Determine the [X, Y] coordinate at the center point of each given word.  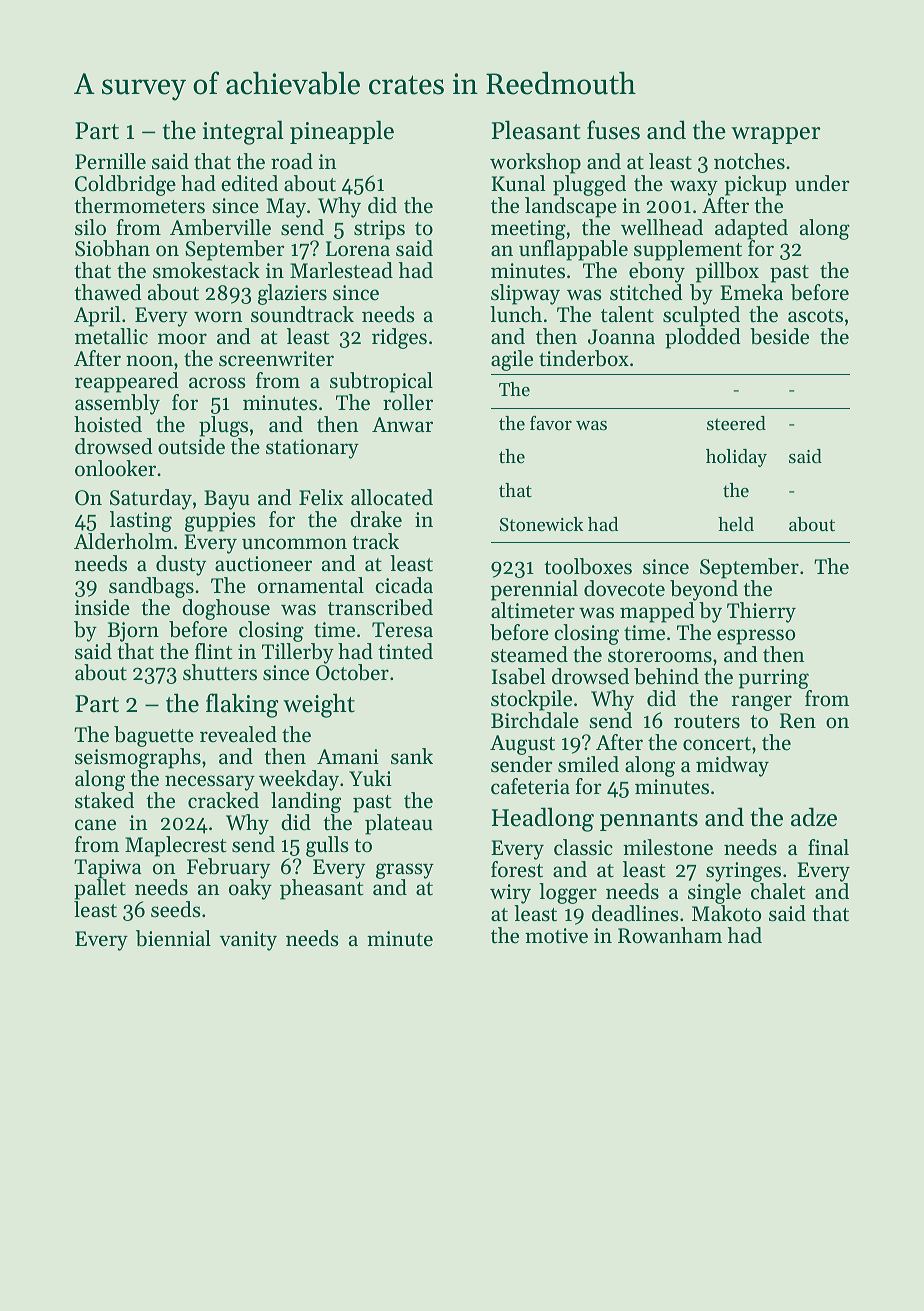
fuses [613, 130]
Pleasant [536, 130]
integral [243, 132]
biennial [173, 938]
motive [556, 936]
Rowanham [670, 935]
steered [736, 423]
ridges [399, 338]
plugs [223, 426]
